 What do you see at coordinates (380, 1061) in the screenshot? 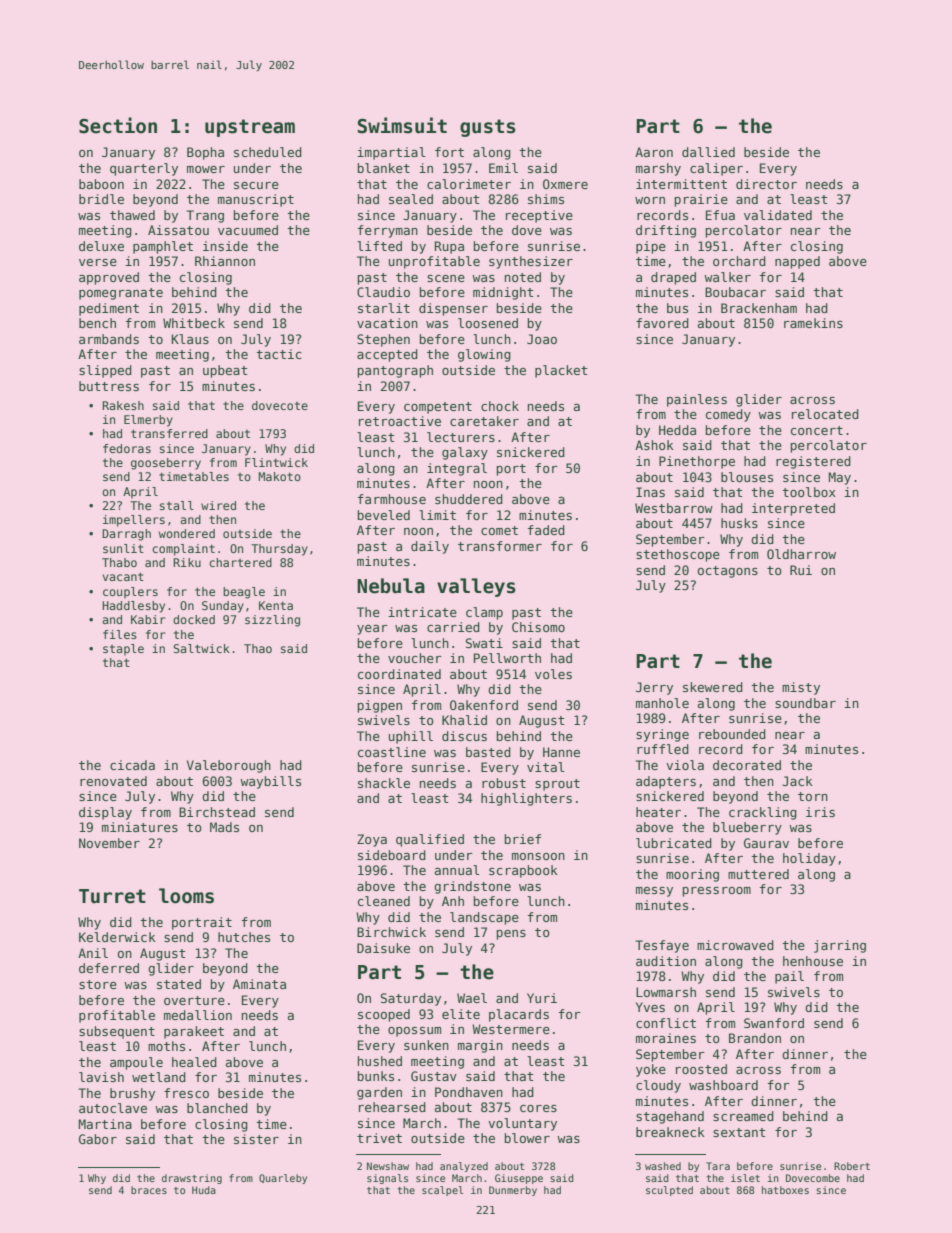
I see `hushed` at bounding box center [380, 1061].
